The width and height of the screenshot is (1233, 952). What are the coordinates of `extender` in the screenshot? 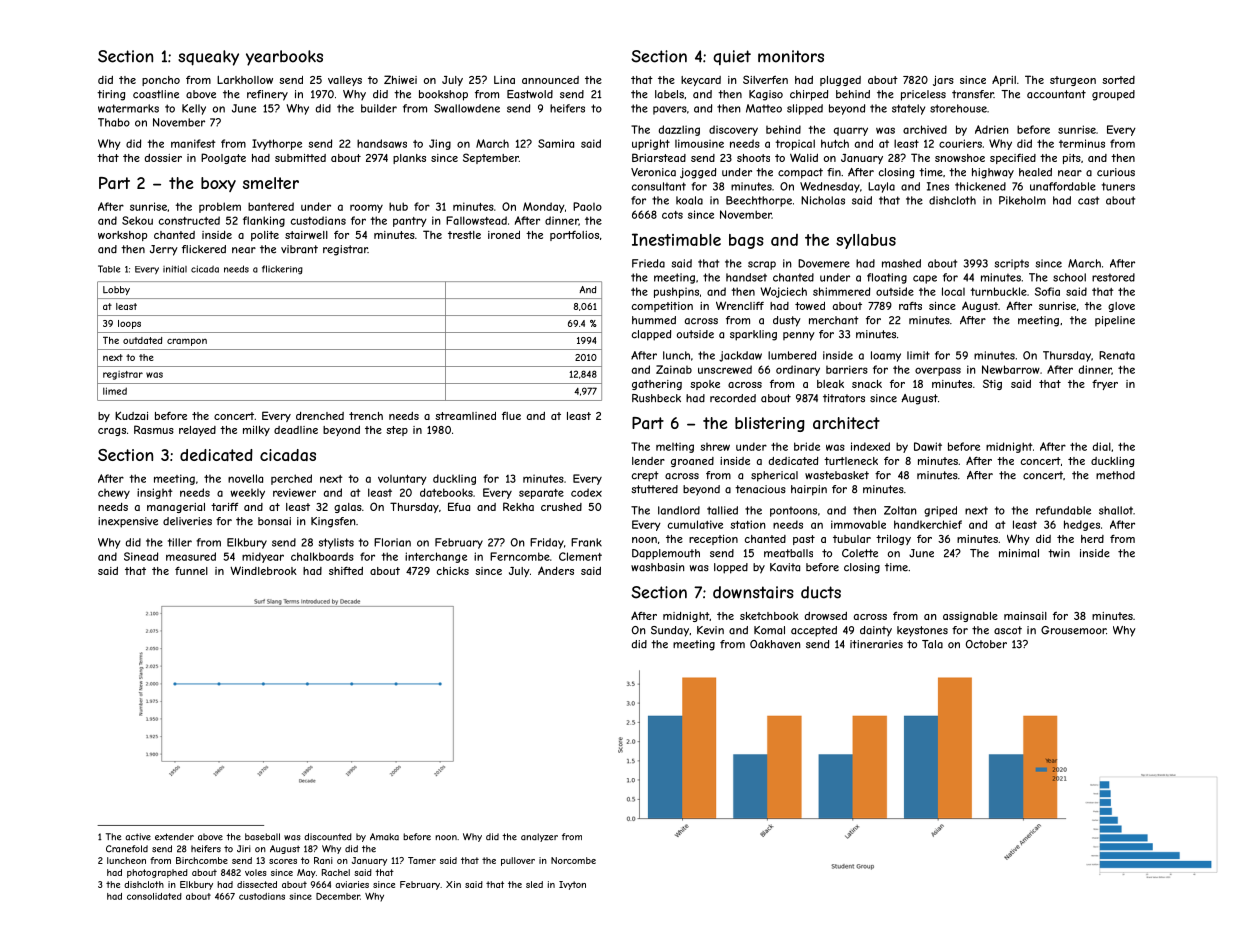 It's located at (174, 837).
